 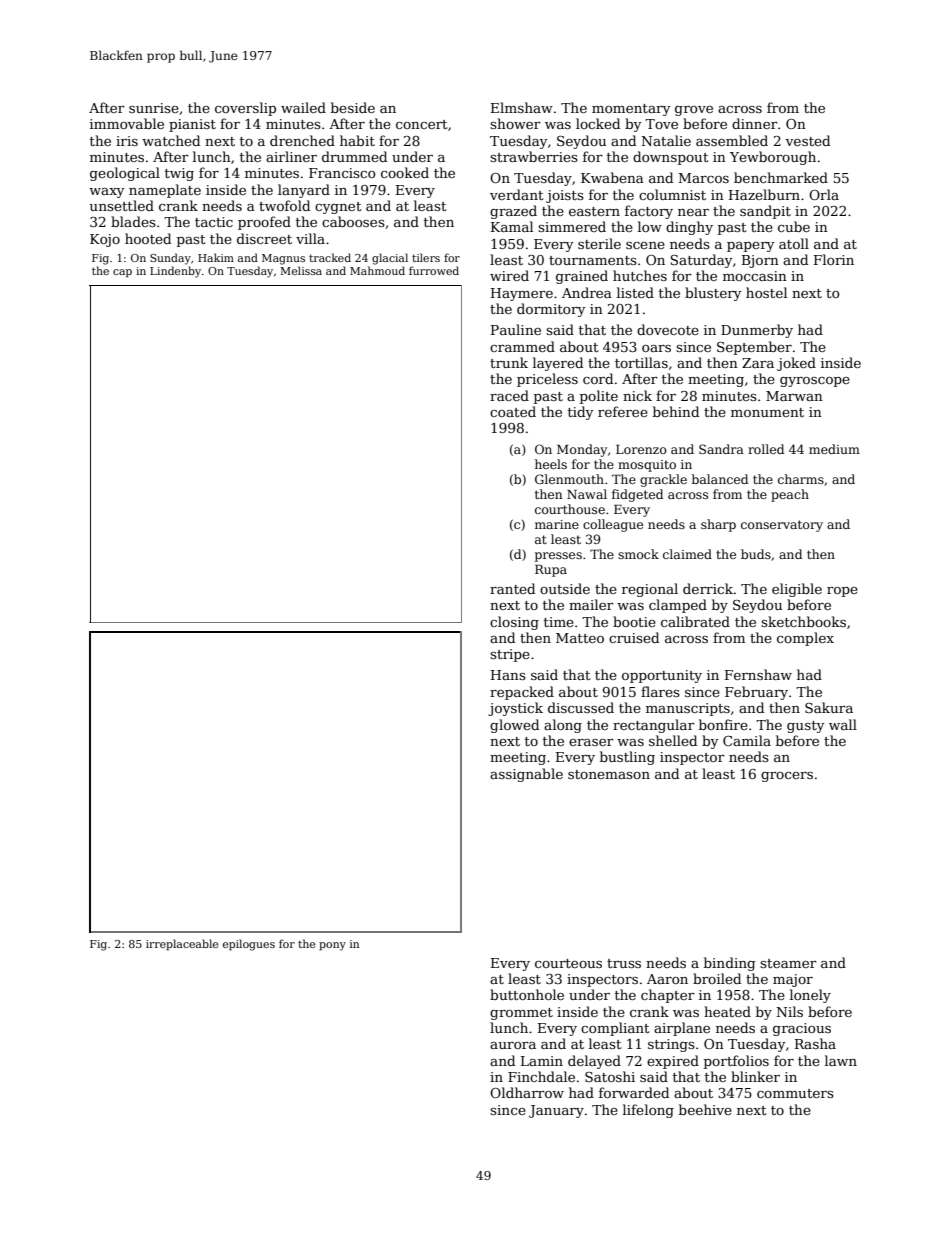 I want to click on irreplaceable, so click(x=182, y=945).
